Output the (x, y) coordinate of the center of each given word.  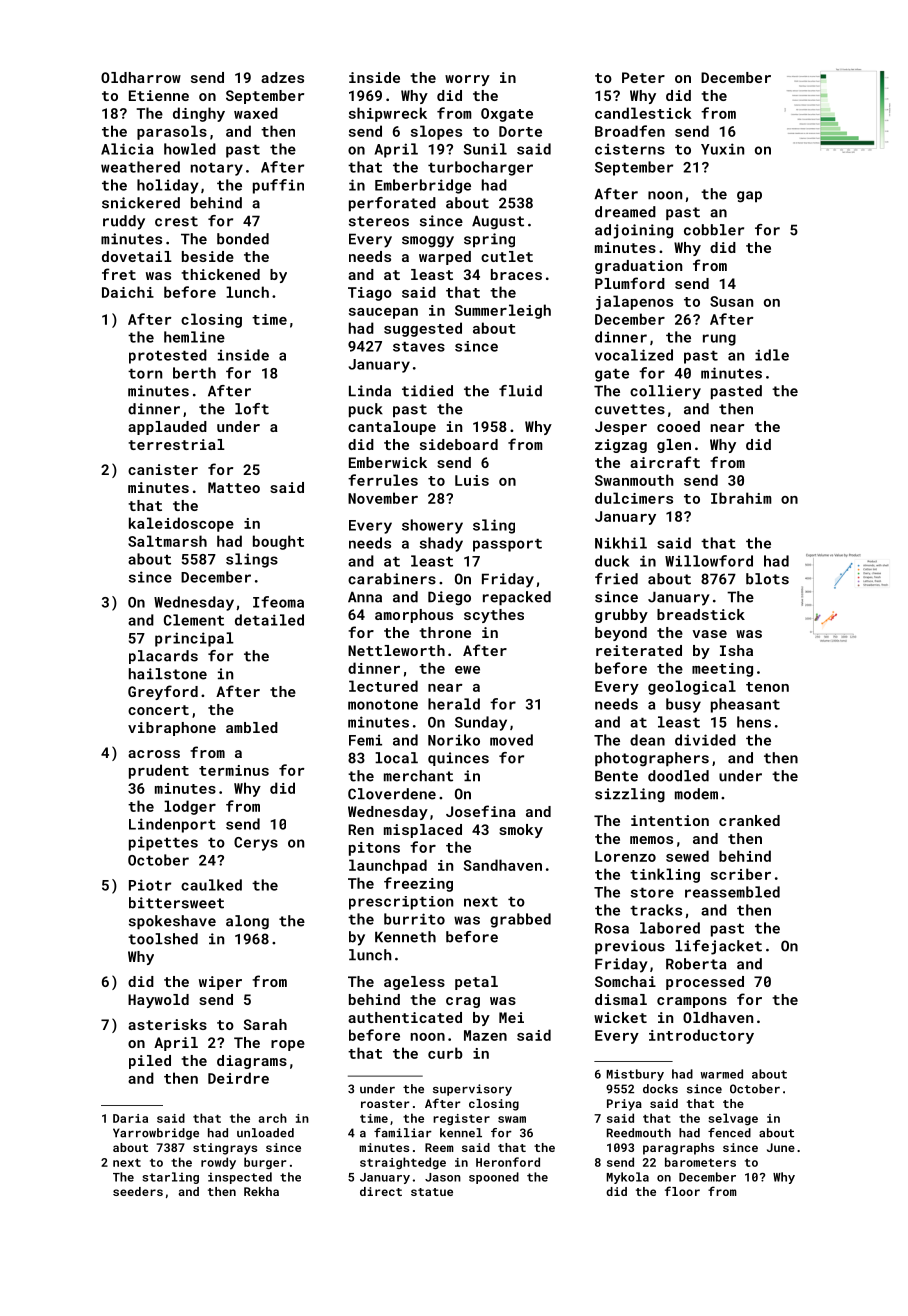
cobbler (714, 230)
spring (489, 240)
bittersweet (176, 903)
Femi (365, 740)
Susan (731, 301)
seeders (138, 1191)
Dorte (520, 131)
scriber (741, 874)
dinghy (199, 114)
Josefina (481, 811)
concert (158, 710)
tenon (767, 687)
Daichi (128, 292)
